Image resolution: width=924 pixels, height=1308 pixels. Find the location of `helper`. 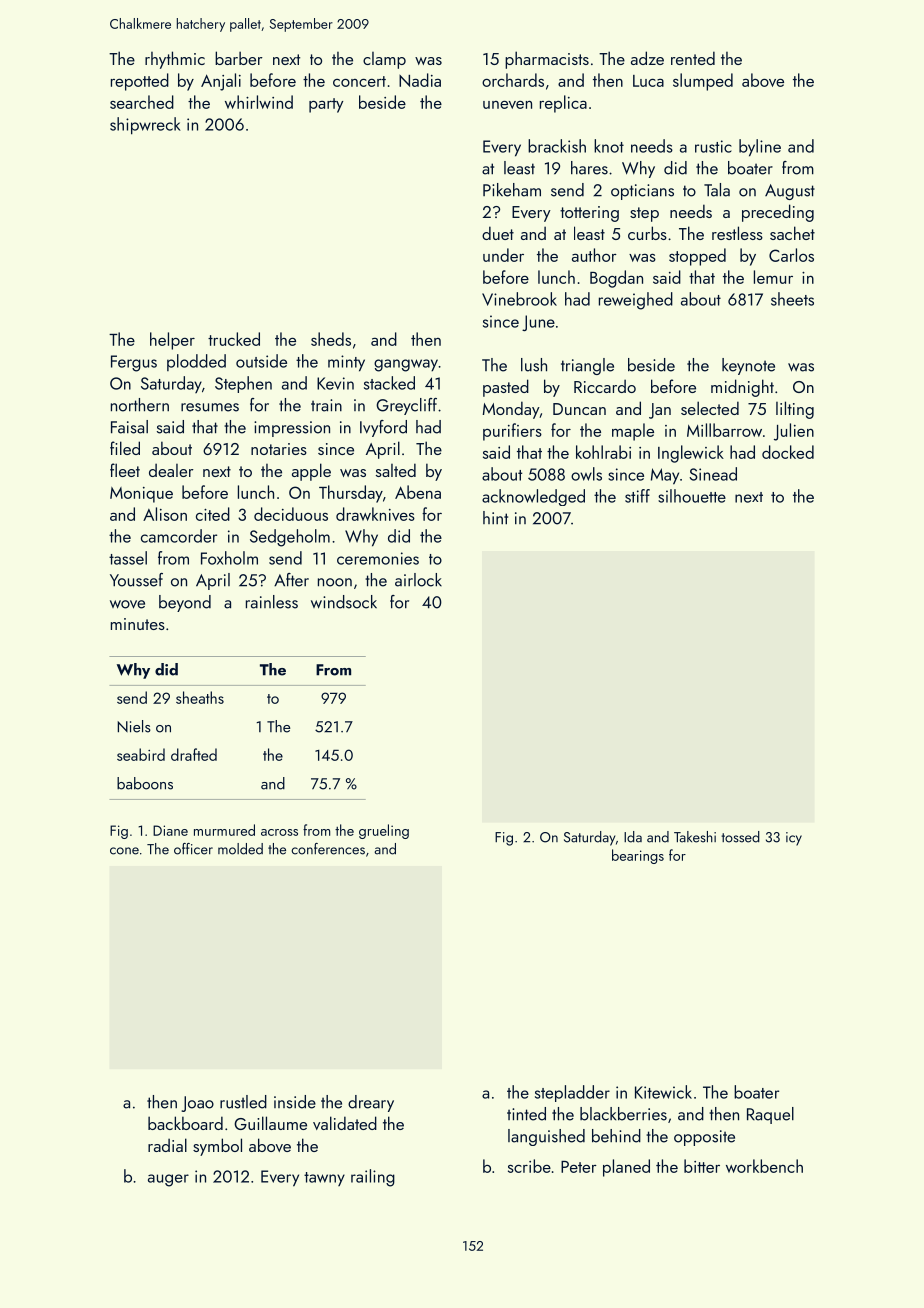

helper is located at coordinates (172, 341).
